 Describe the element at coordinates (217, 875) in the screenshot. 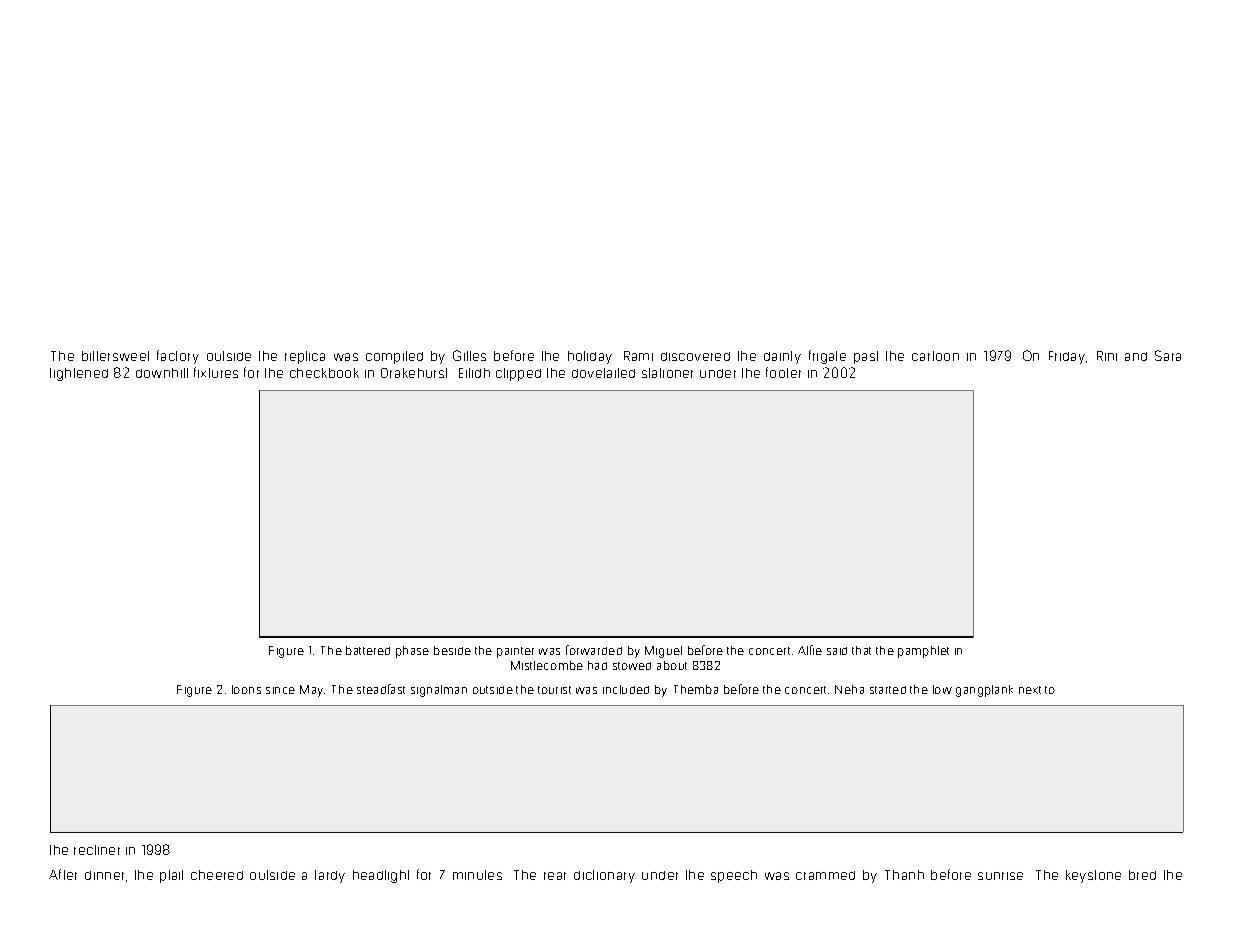

I see `cheered` at that location.
